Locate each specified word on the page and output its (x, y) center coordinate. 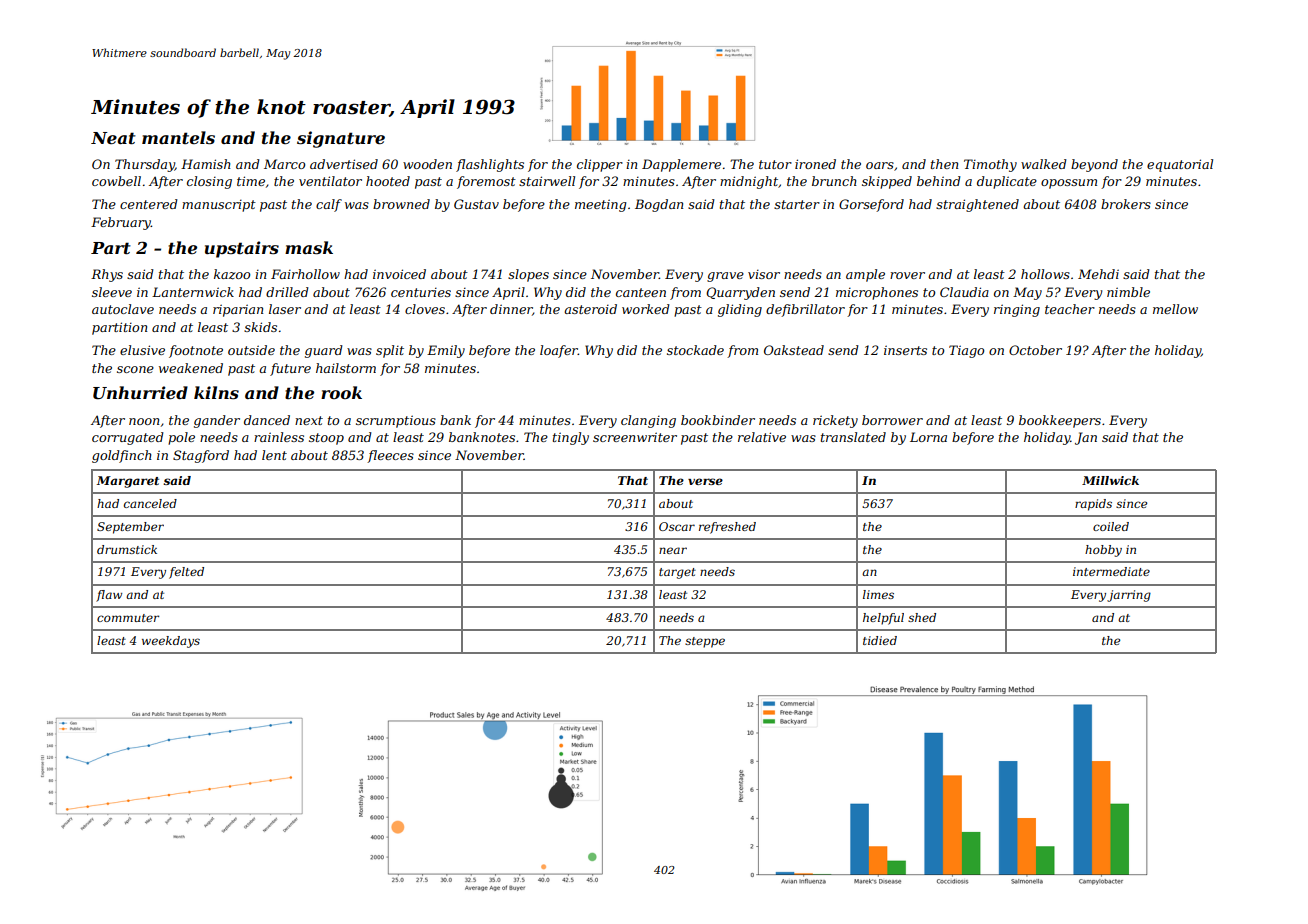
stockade (695, 350)
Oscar (677, 526)
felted (186, 573)
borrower (892, 420)
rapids (1093, 505)
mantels (178, 137)
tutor (775, 164)
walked (1044, 164)
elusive (142, 350)
